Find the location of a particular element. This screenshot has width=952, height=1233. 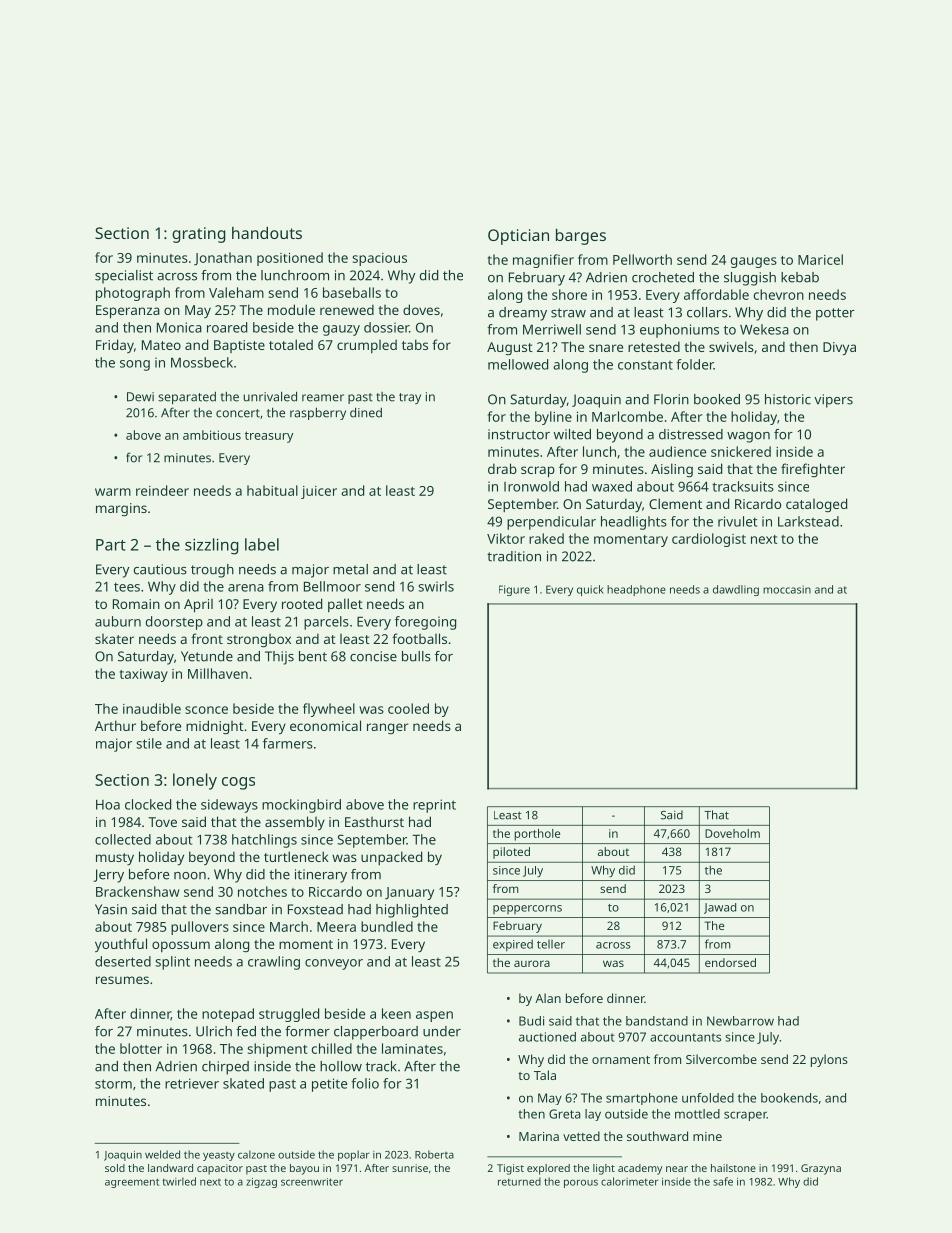

grating is located at coordinates (199, 235).
